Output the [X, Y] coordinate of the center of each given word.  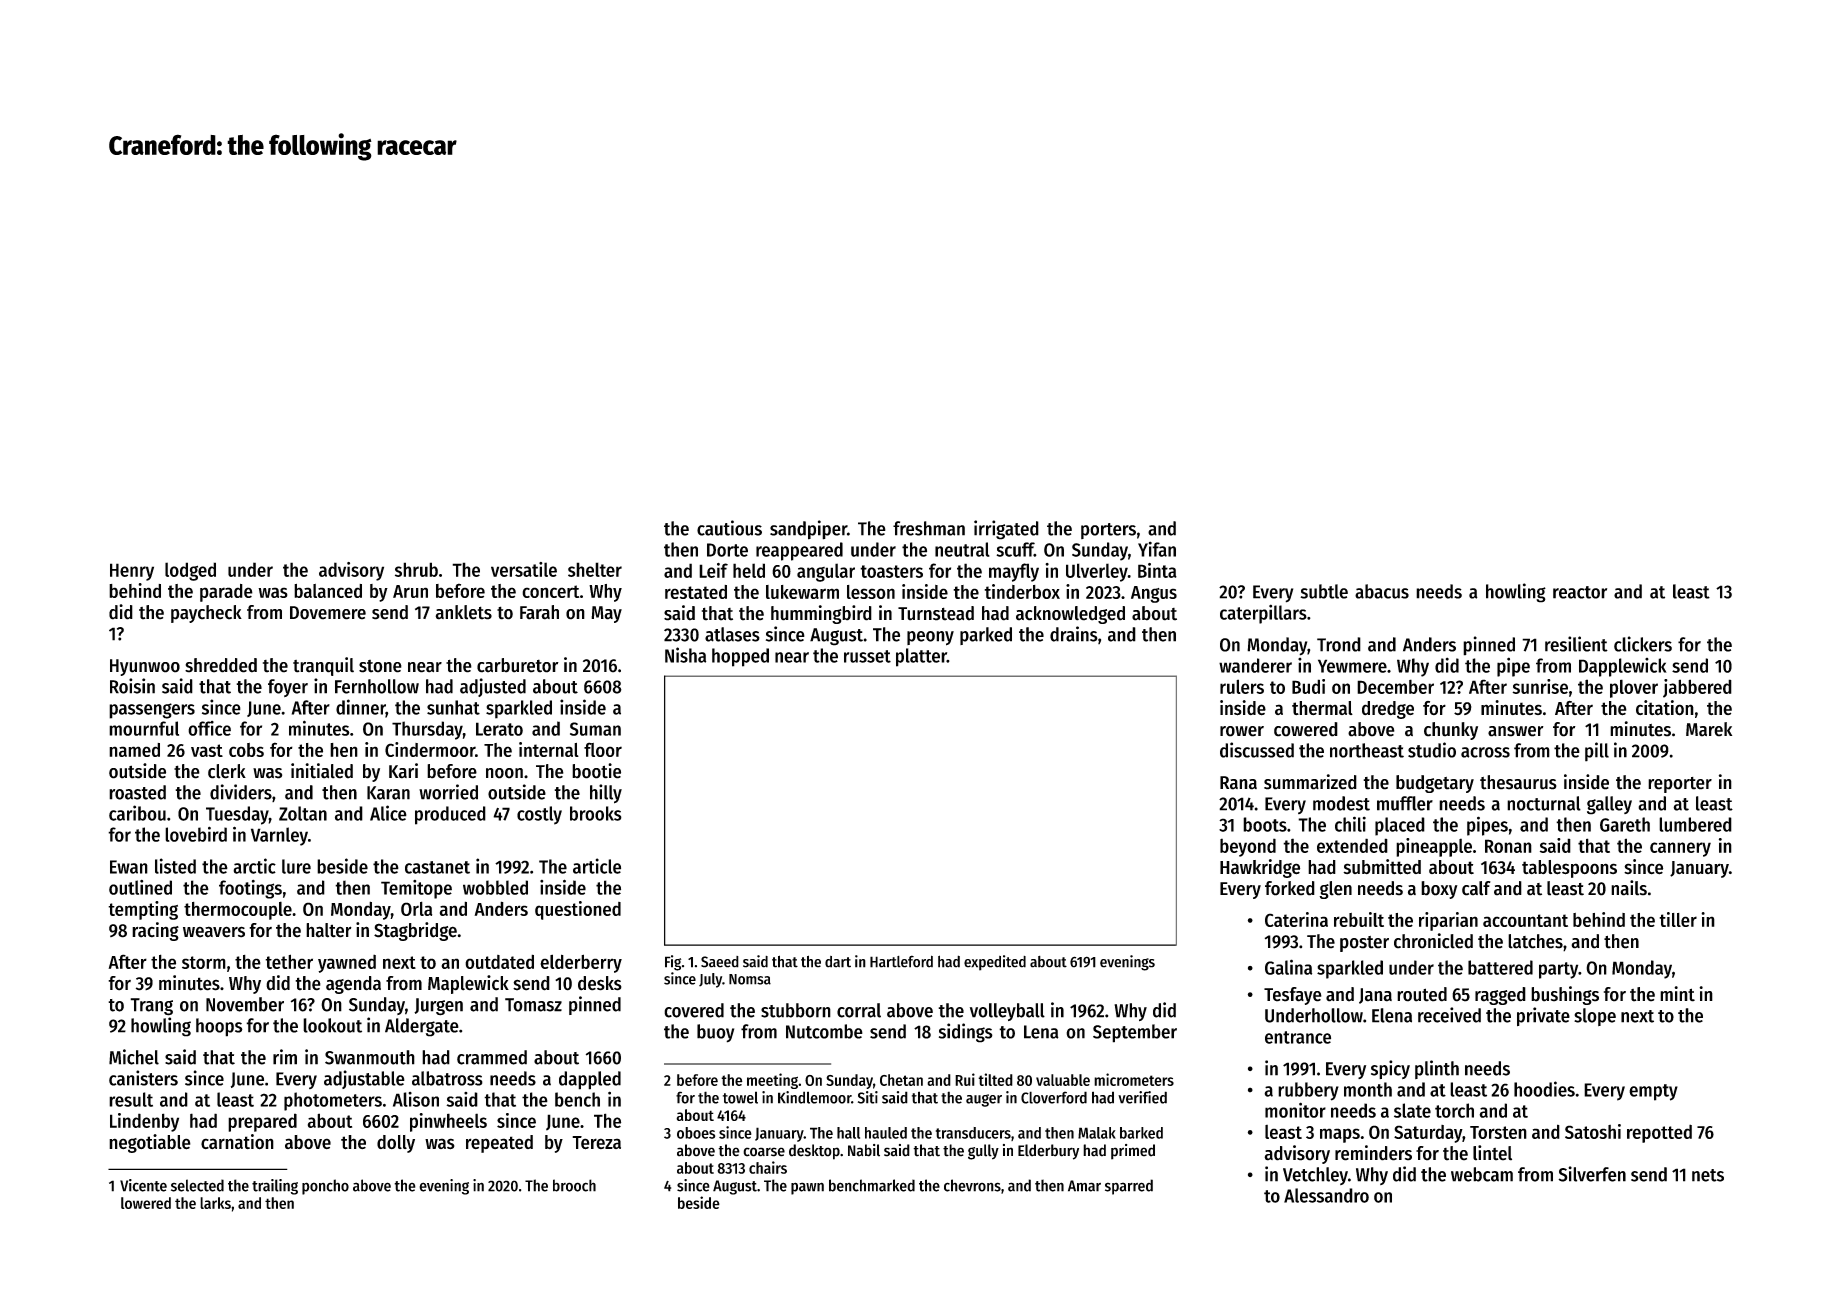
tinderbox [1022, 591]
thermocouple [238, 910]
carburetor [518, 665]
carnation [237, 1142]
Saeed [720, 962]
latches [1535, 941]
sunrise [1540, 686]
